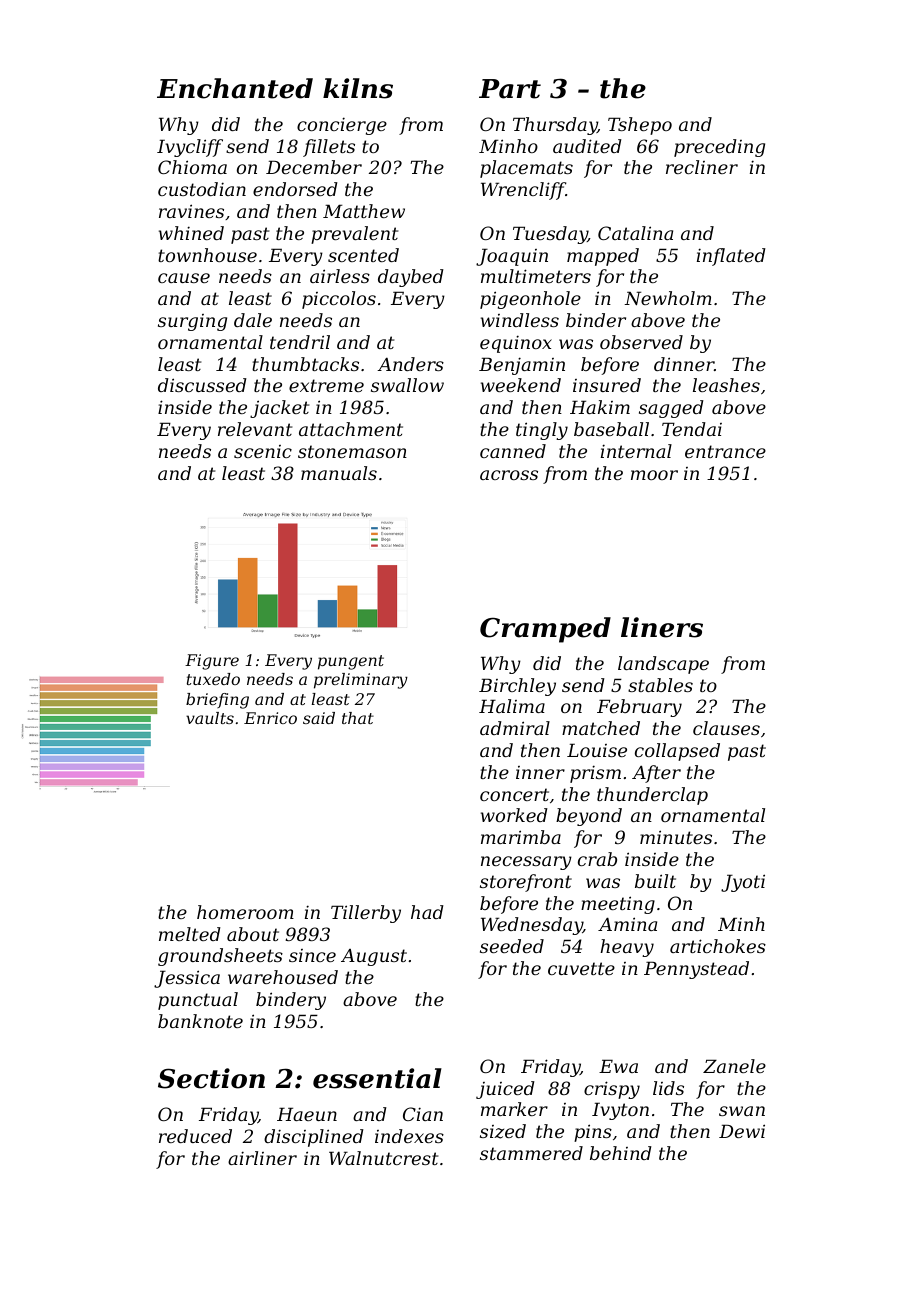  Describe the element at coordinates (235, 88) in the page. I see `Enchanted` at that location.
